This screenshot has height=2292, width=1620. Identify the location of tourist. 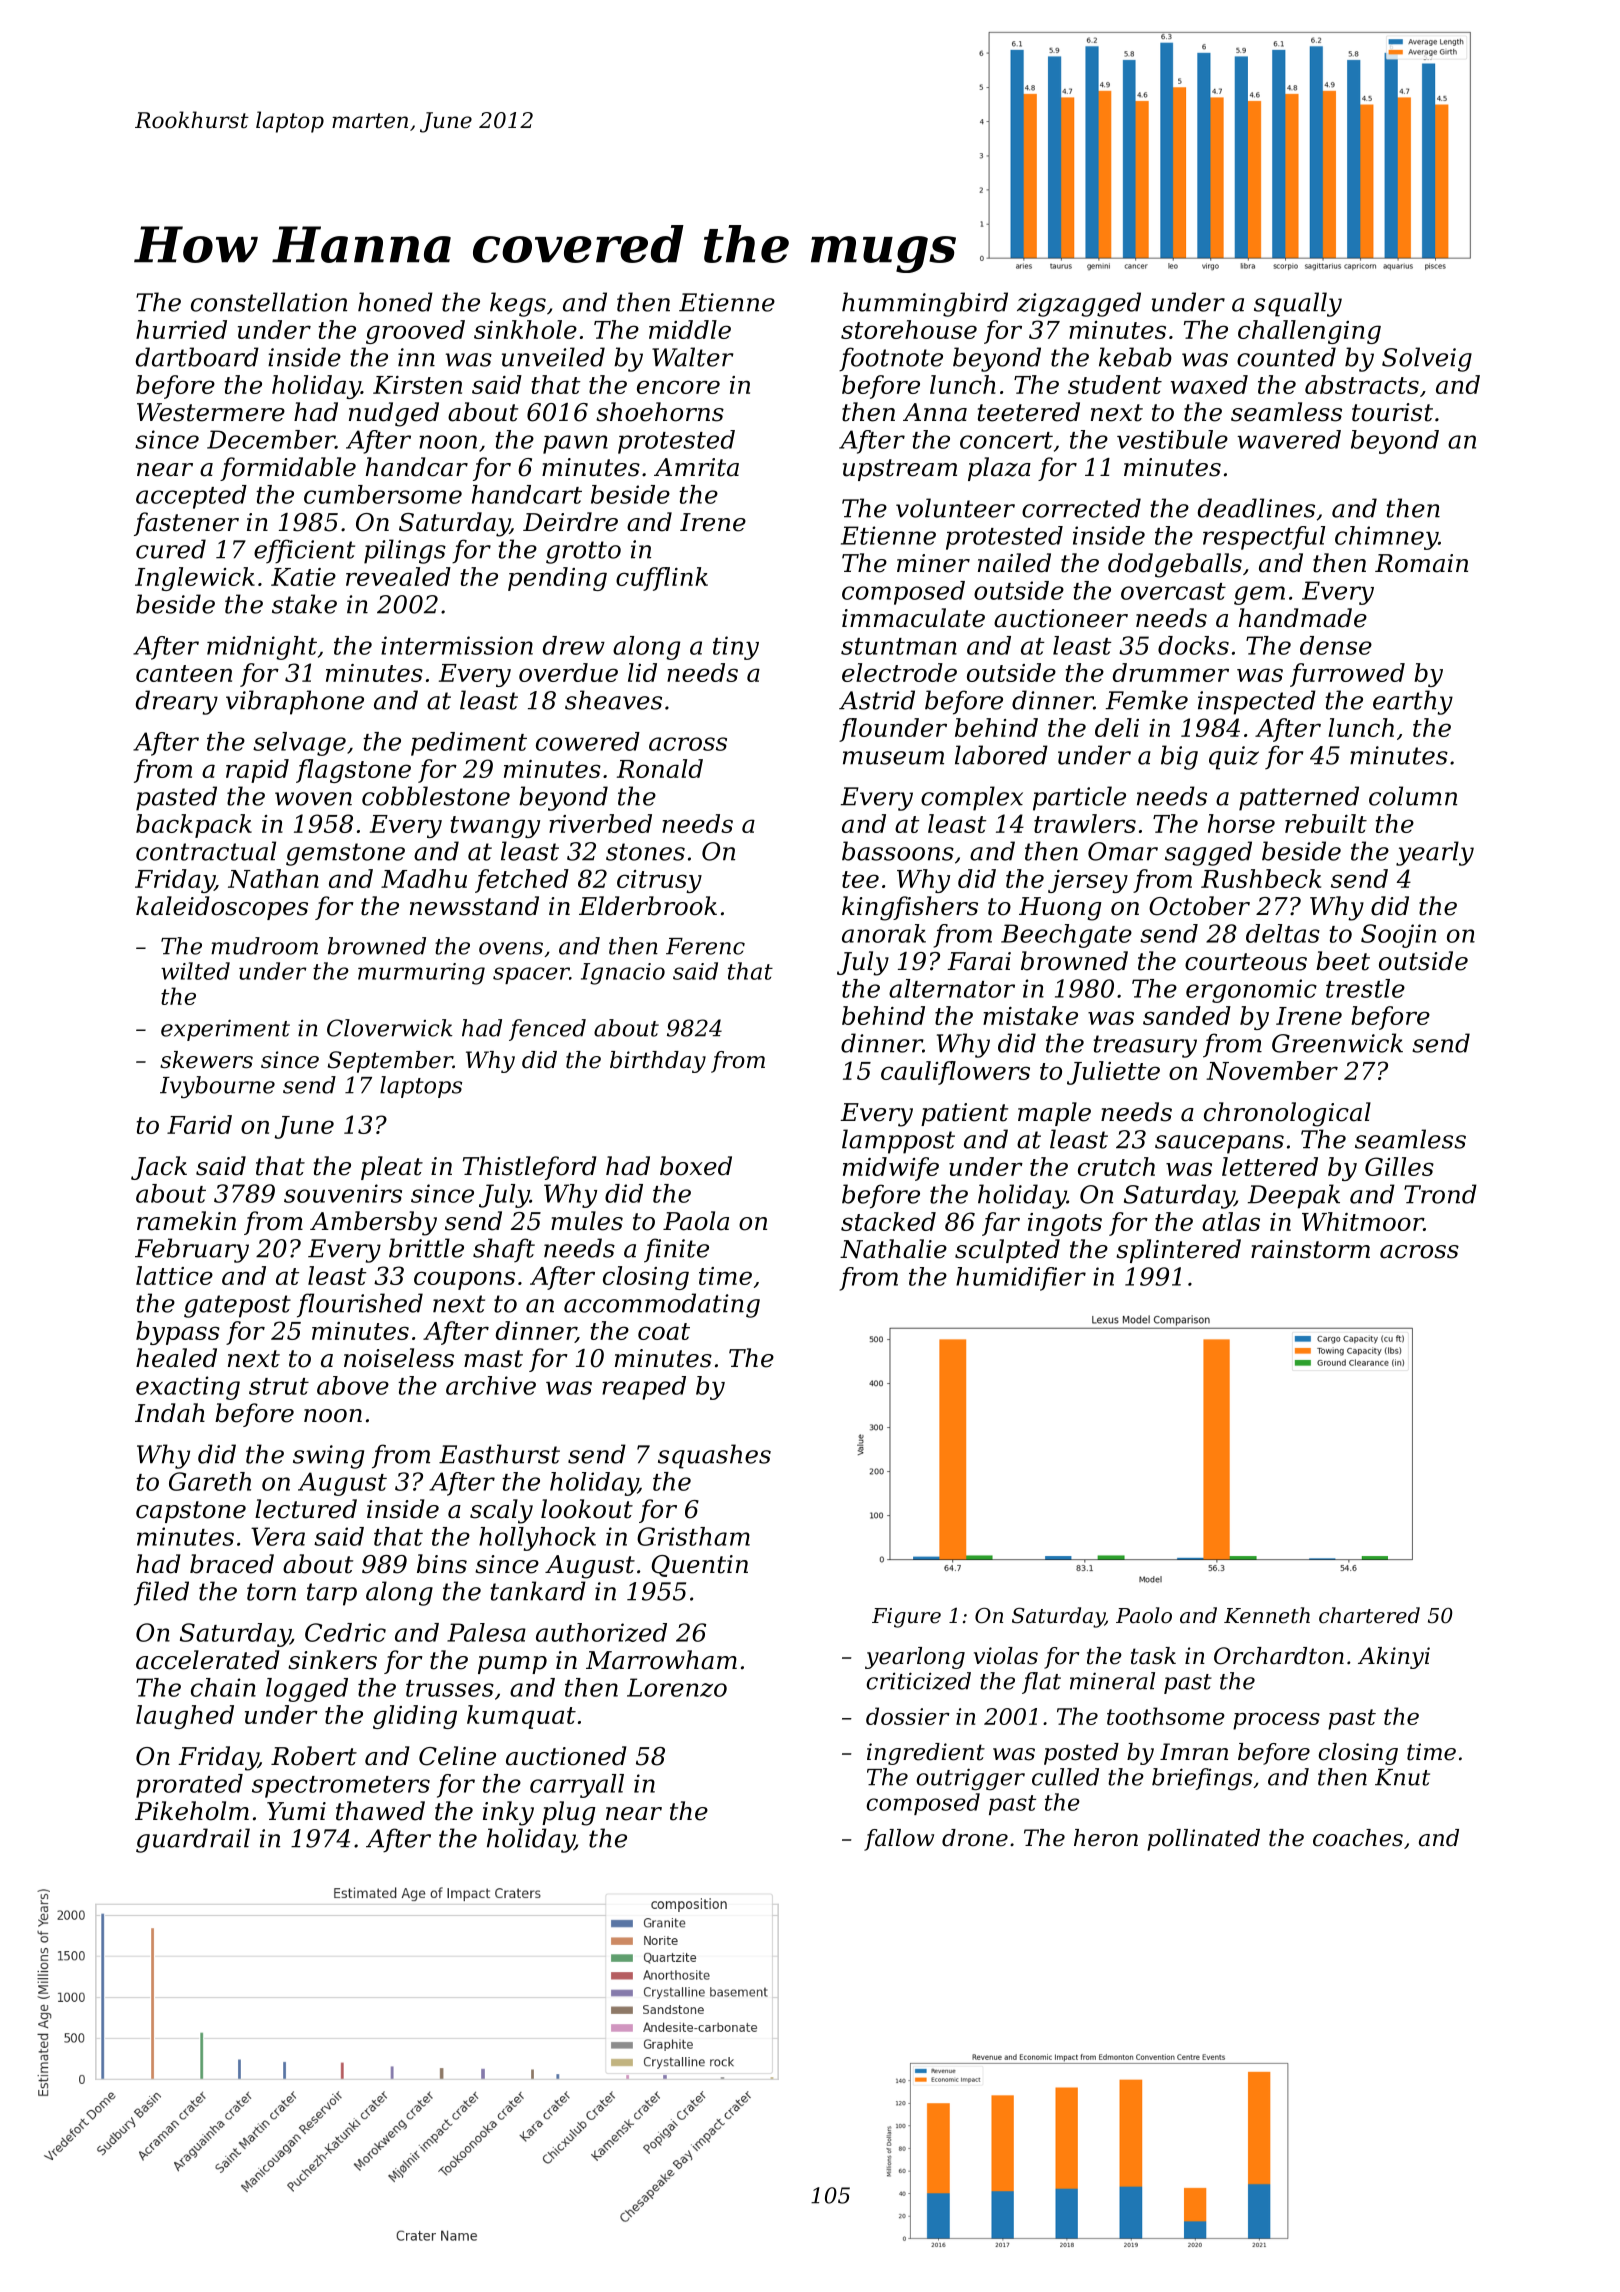
(1392, 412).
